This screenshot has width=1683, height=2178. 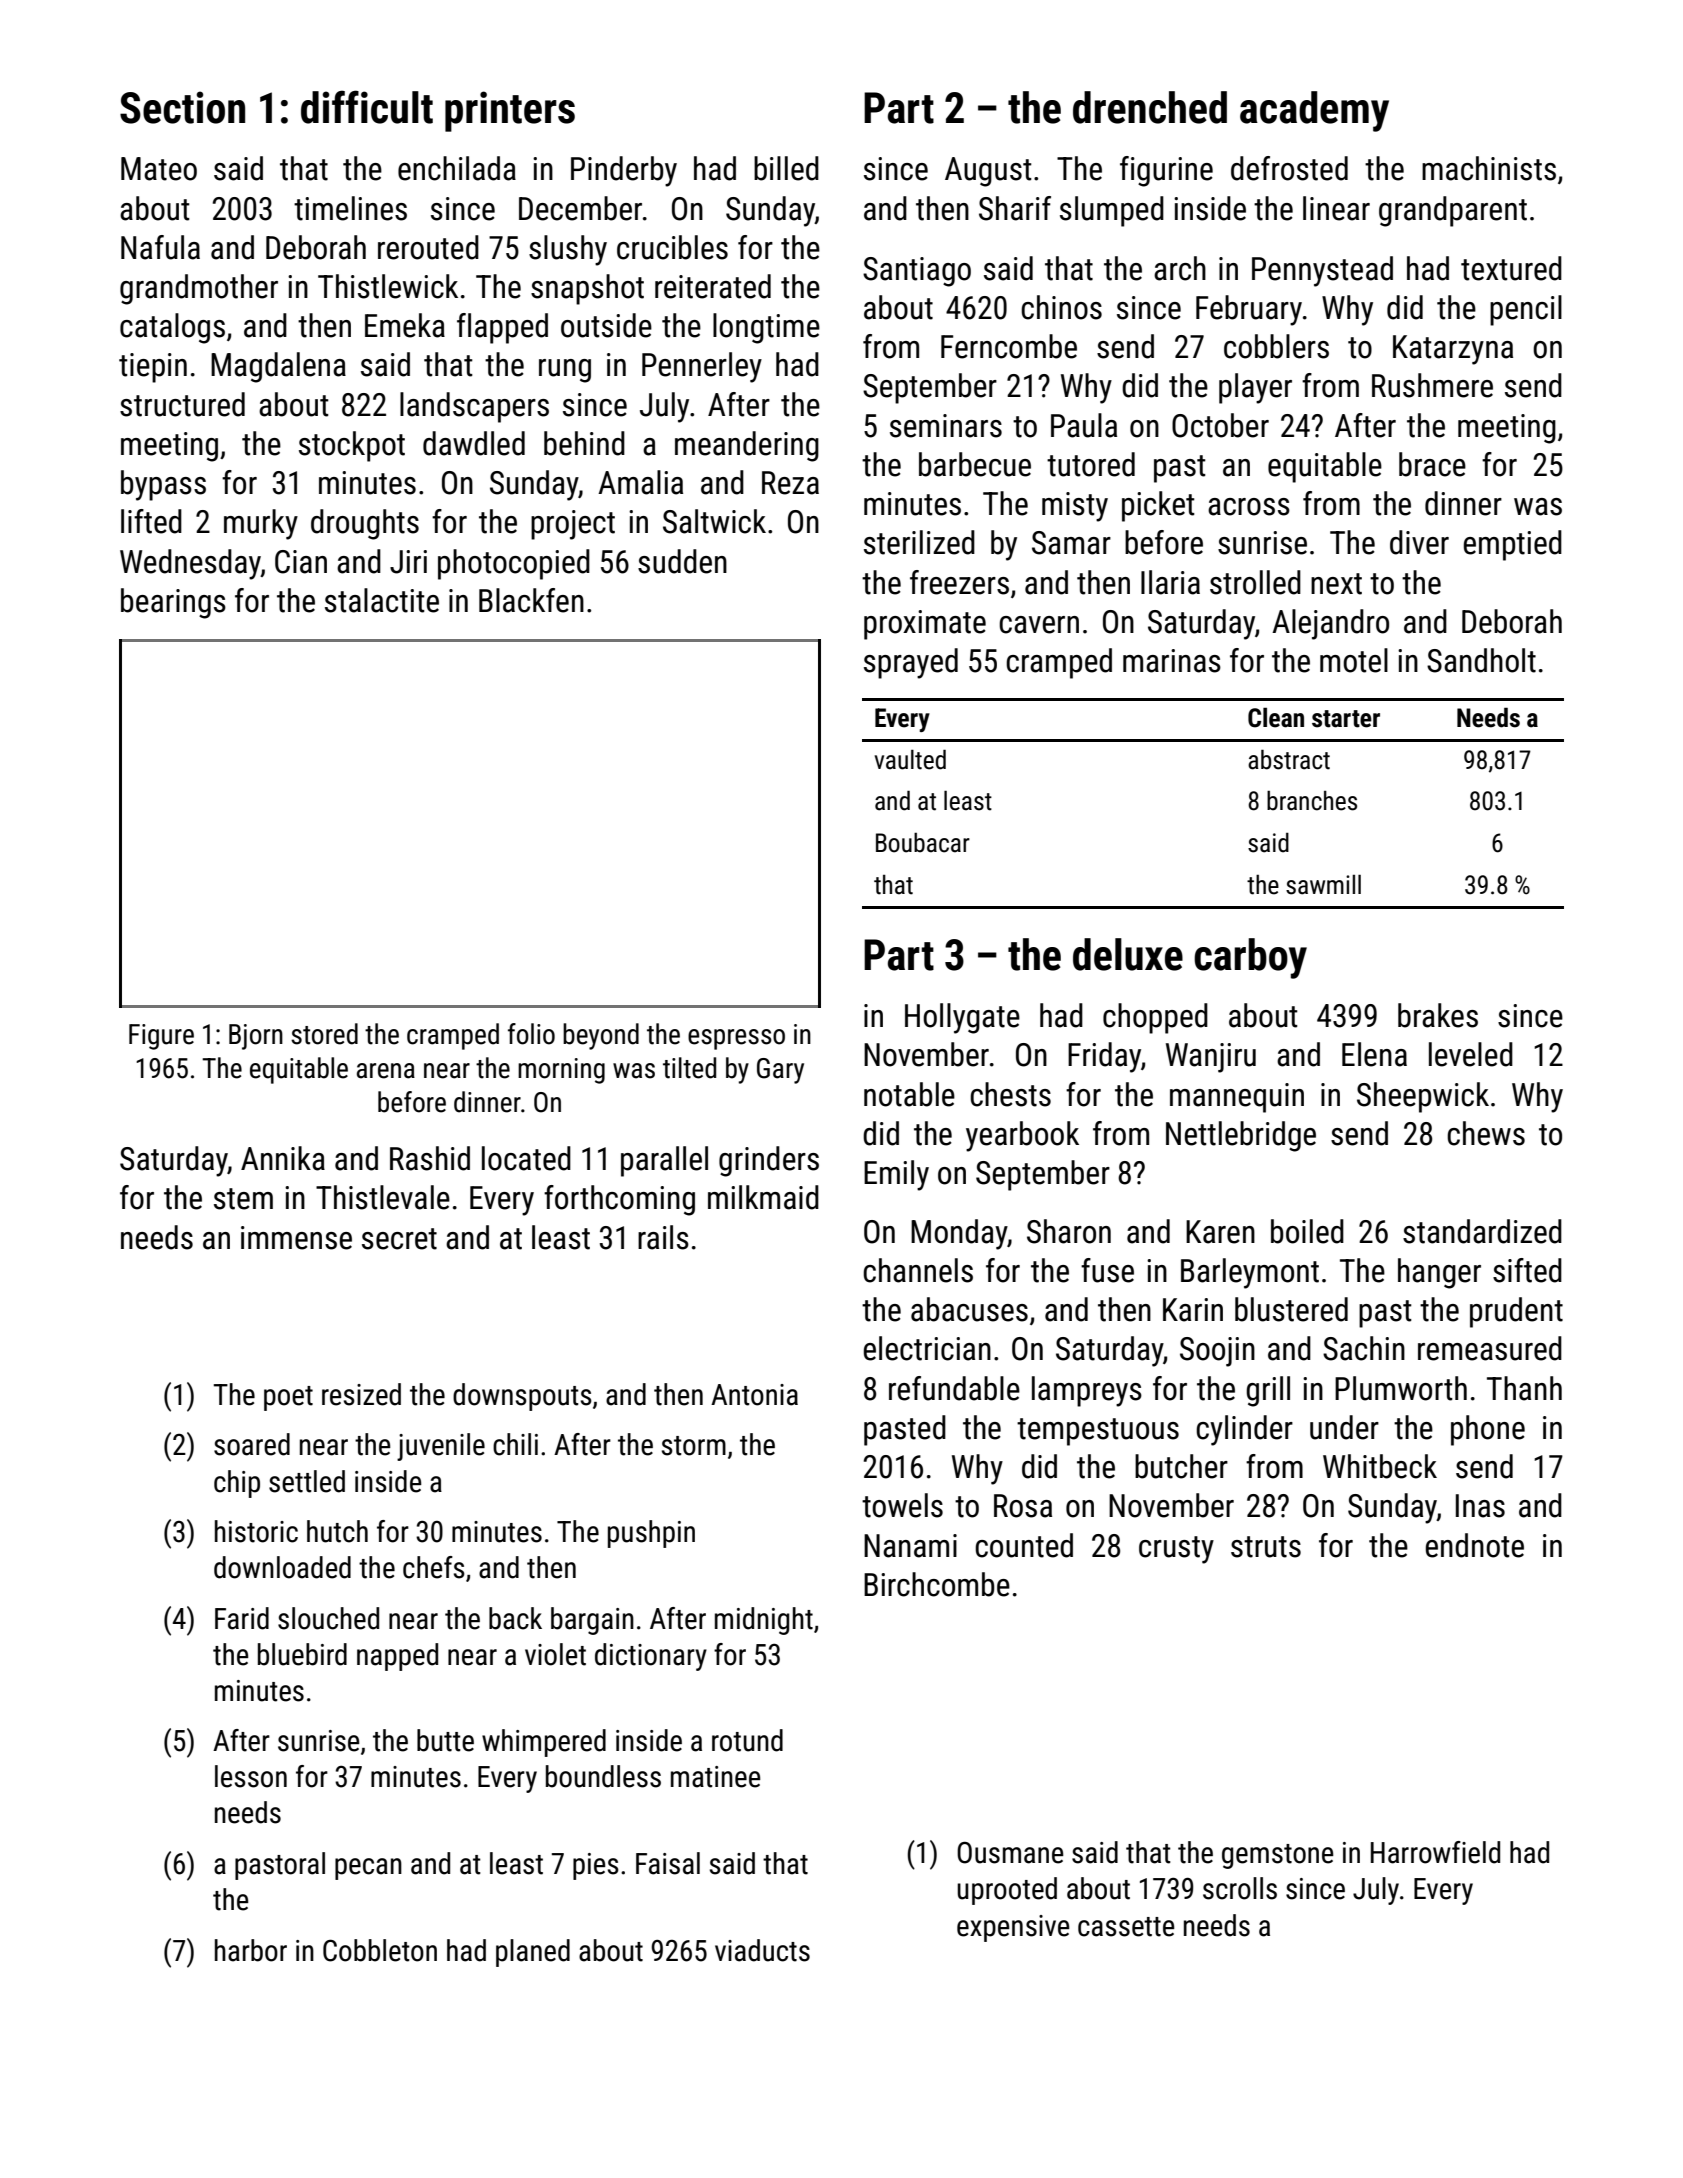 I want to click on branches, so click(x=1312, y=801).
